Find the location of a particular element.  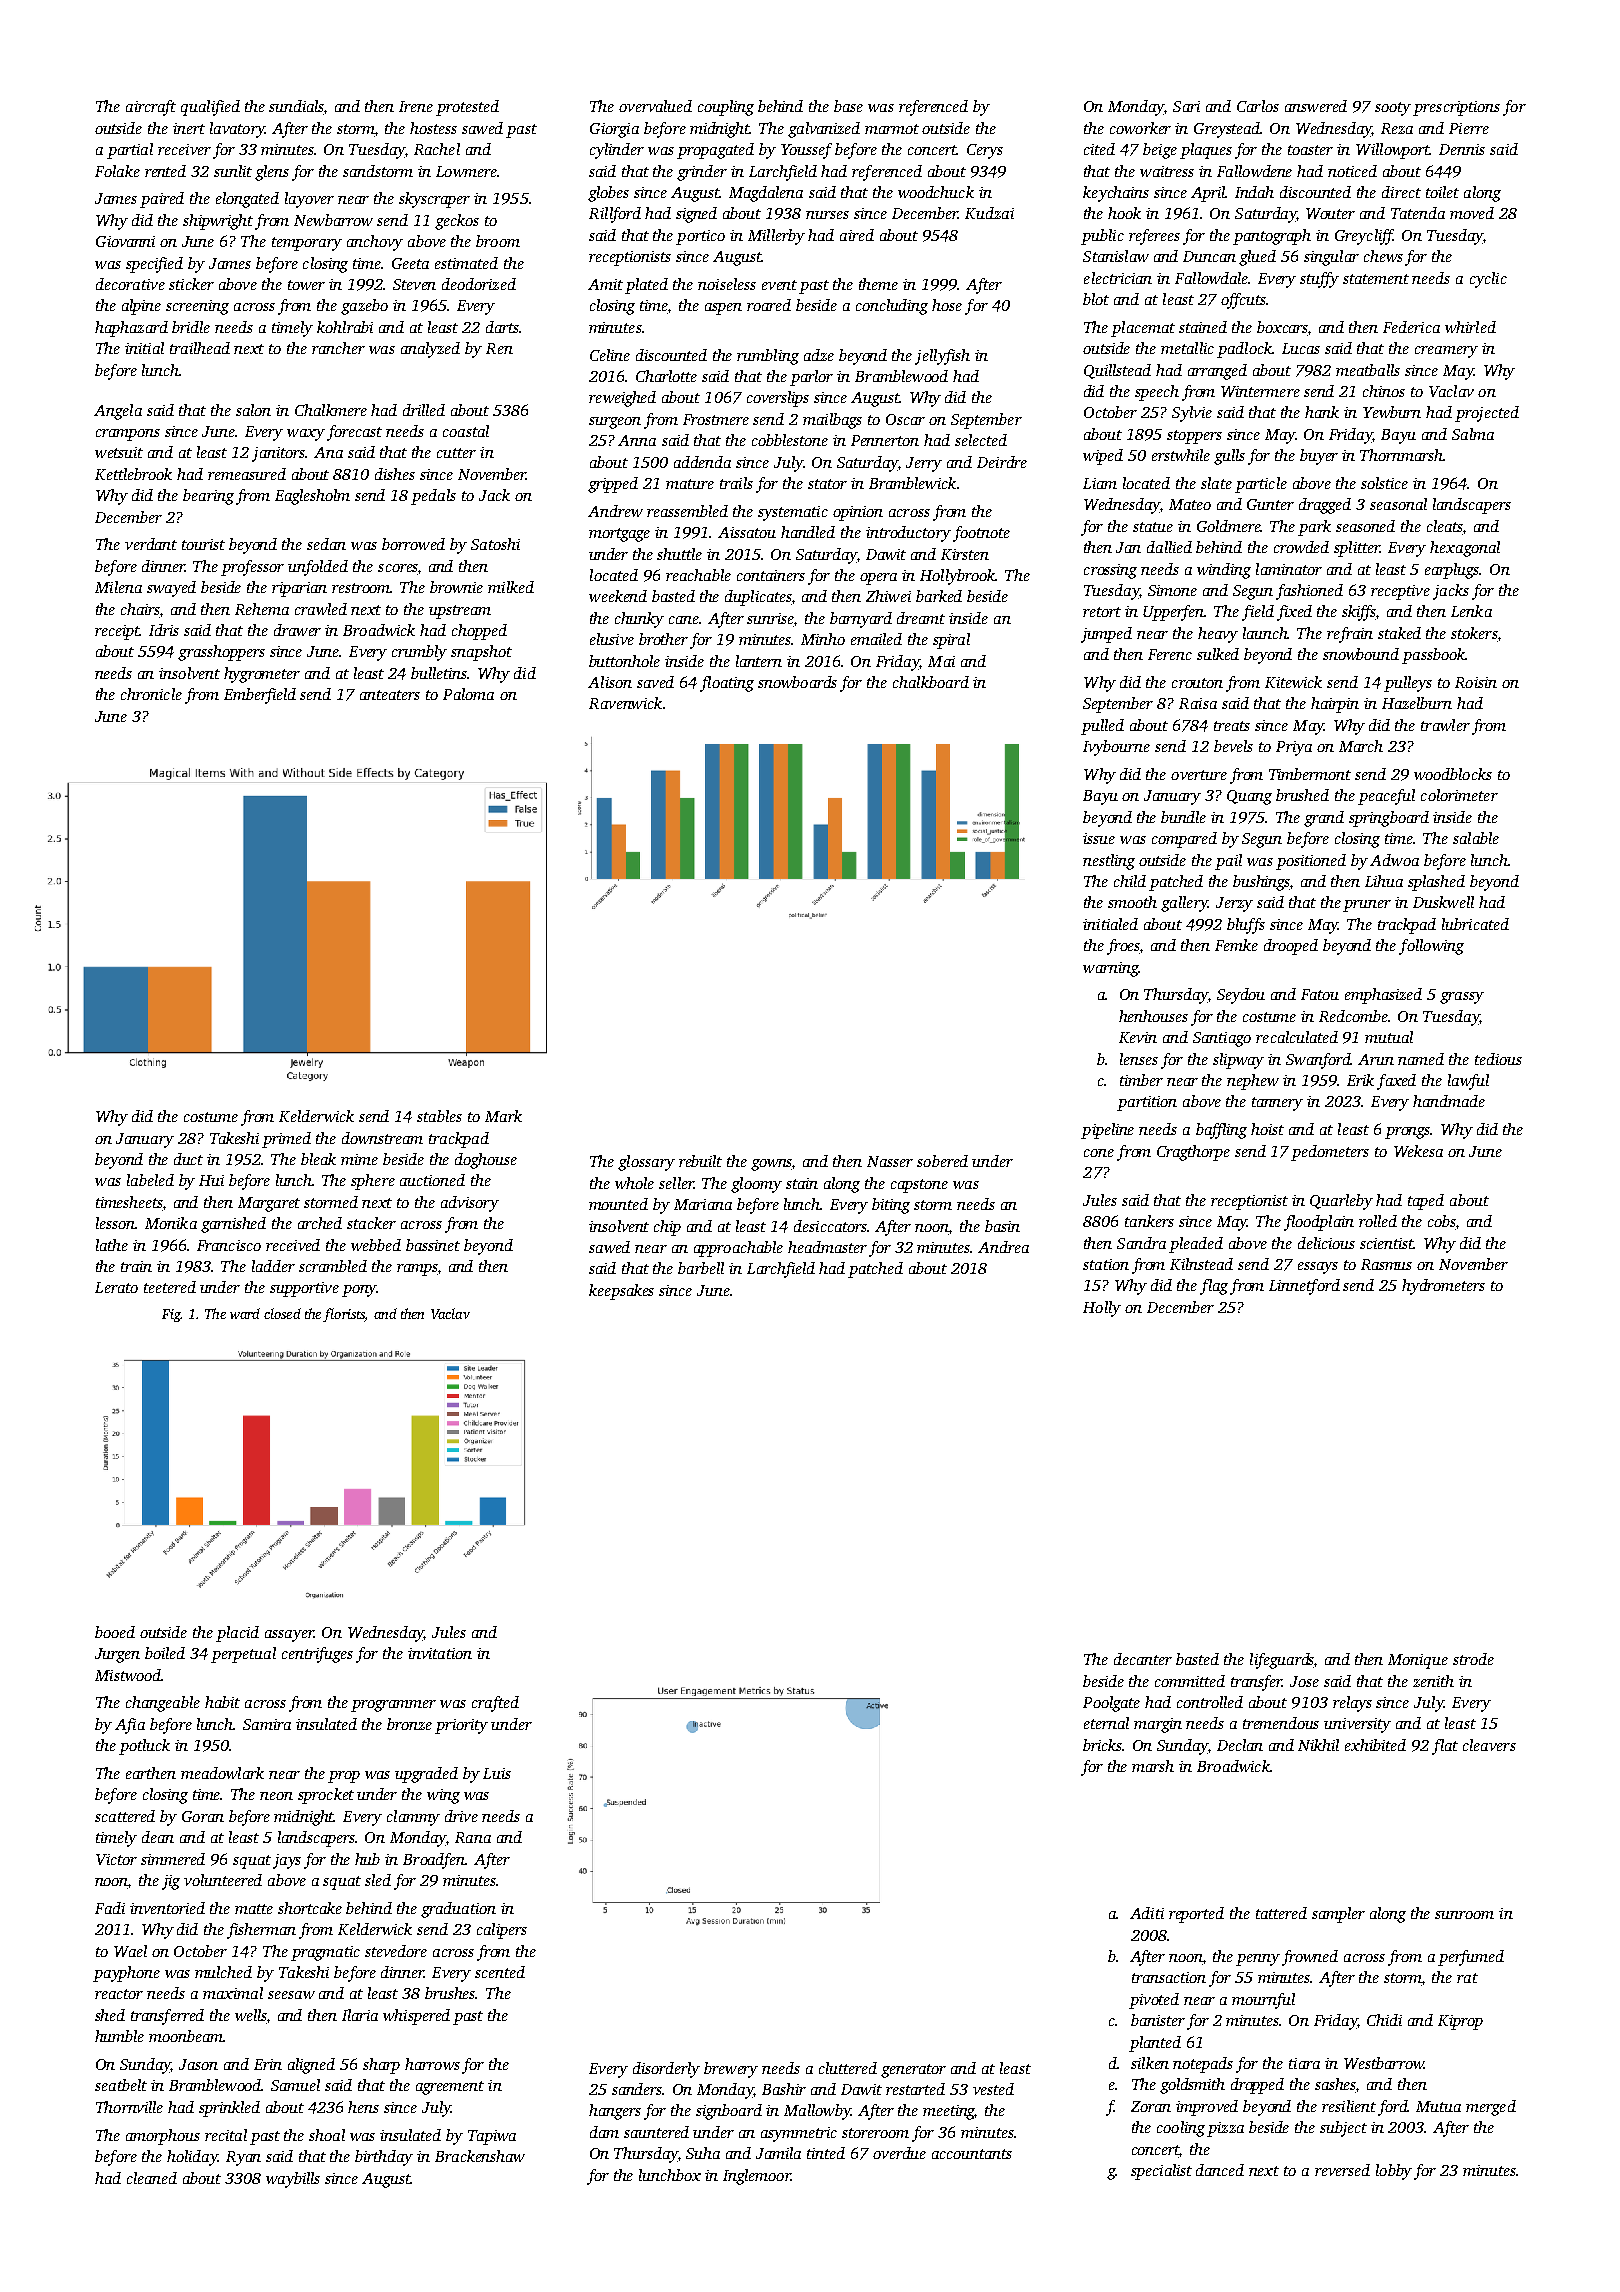

teetered is located at coordinates (170, 1287).
